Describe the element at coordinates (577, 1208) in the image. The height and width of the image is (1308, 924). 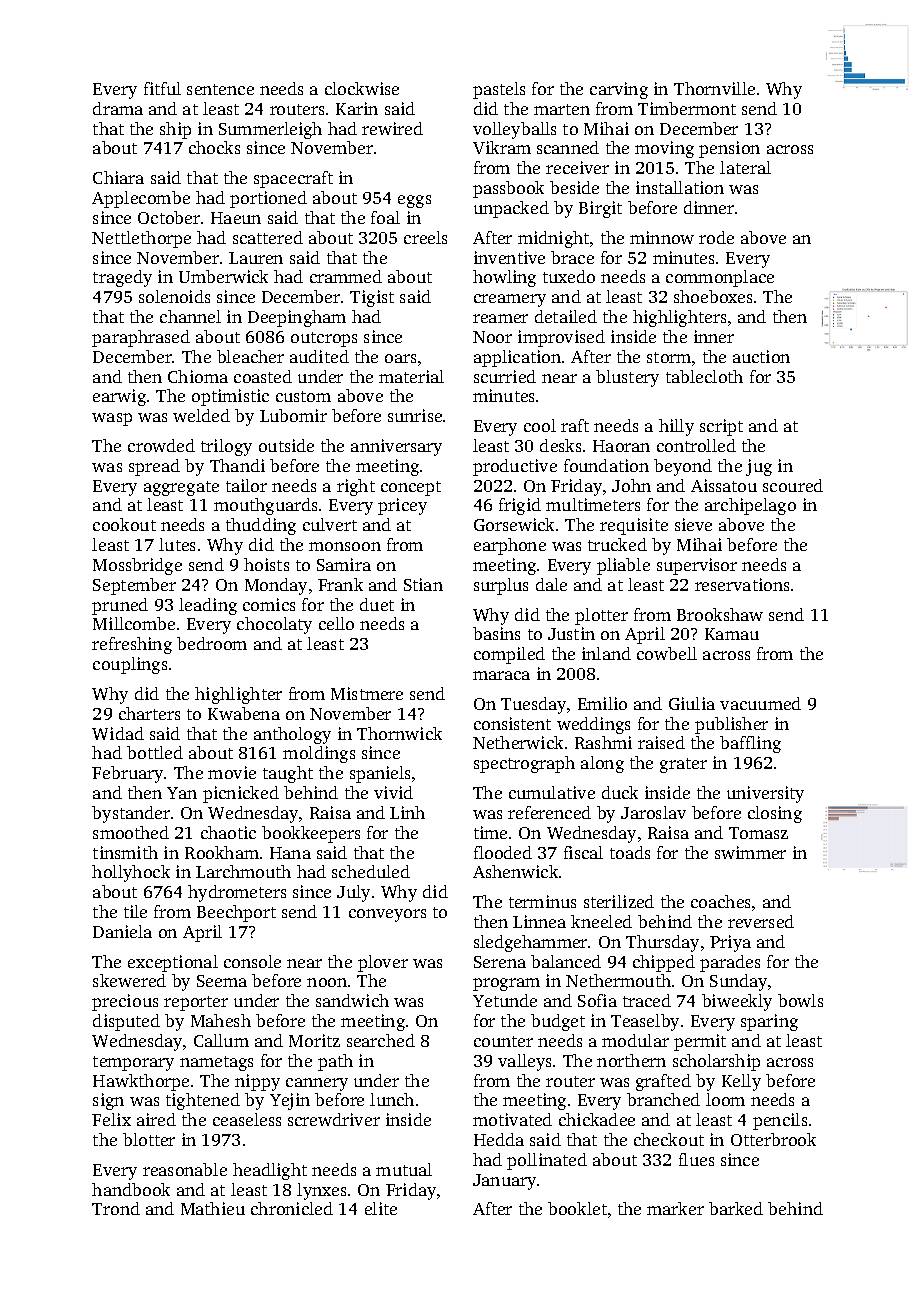
I see `booklet` at that location.
